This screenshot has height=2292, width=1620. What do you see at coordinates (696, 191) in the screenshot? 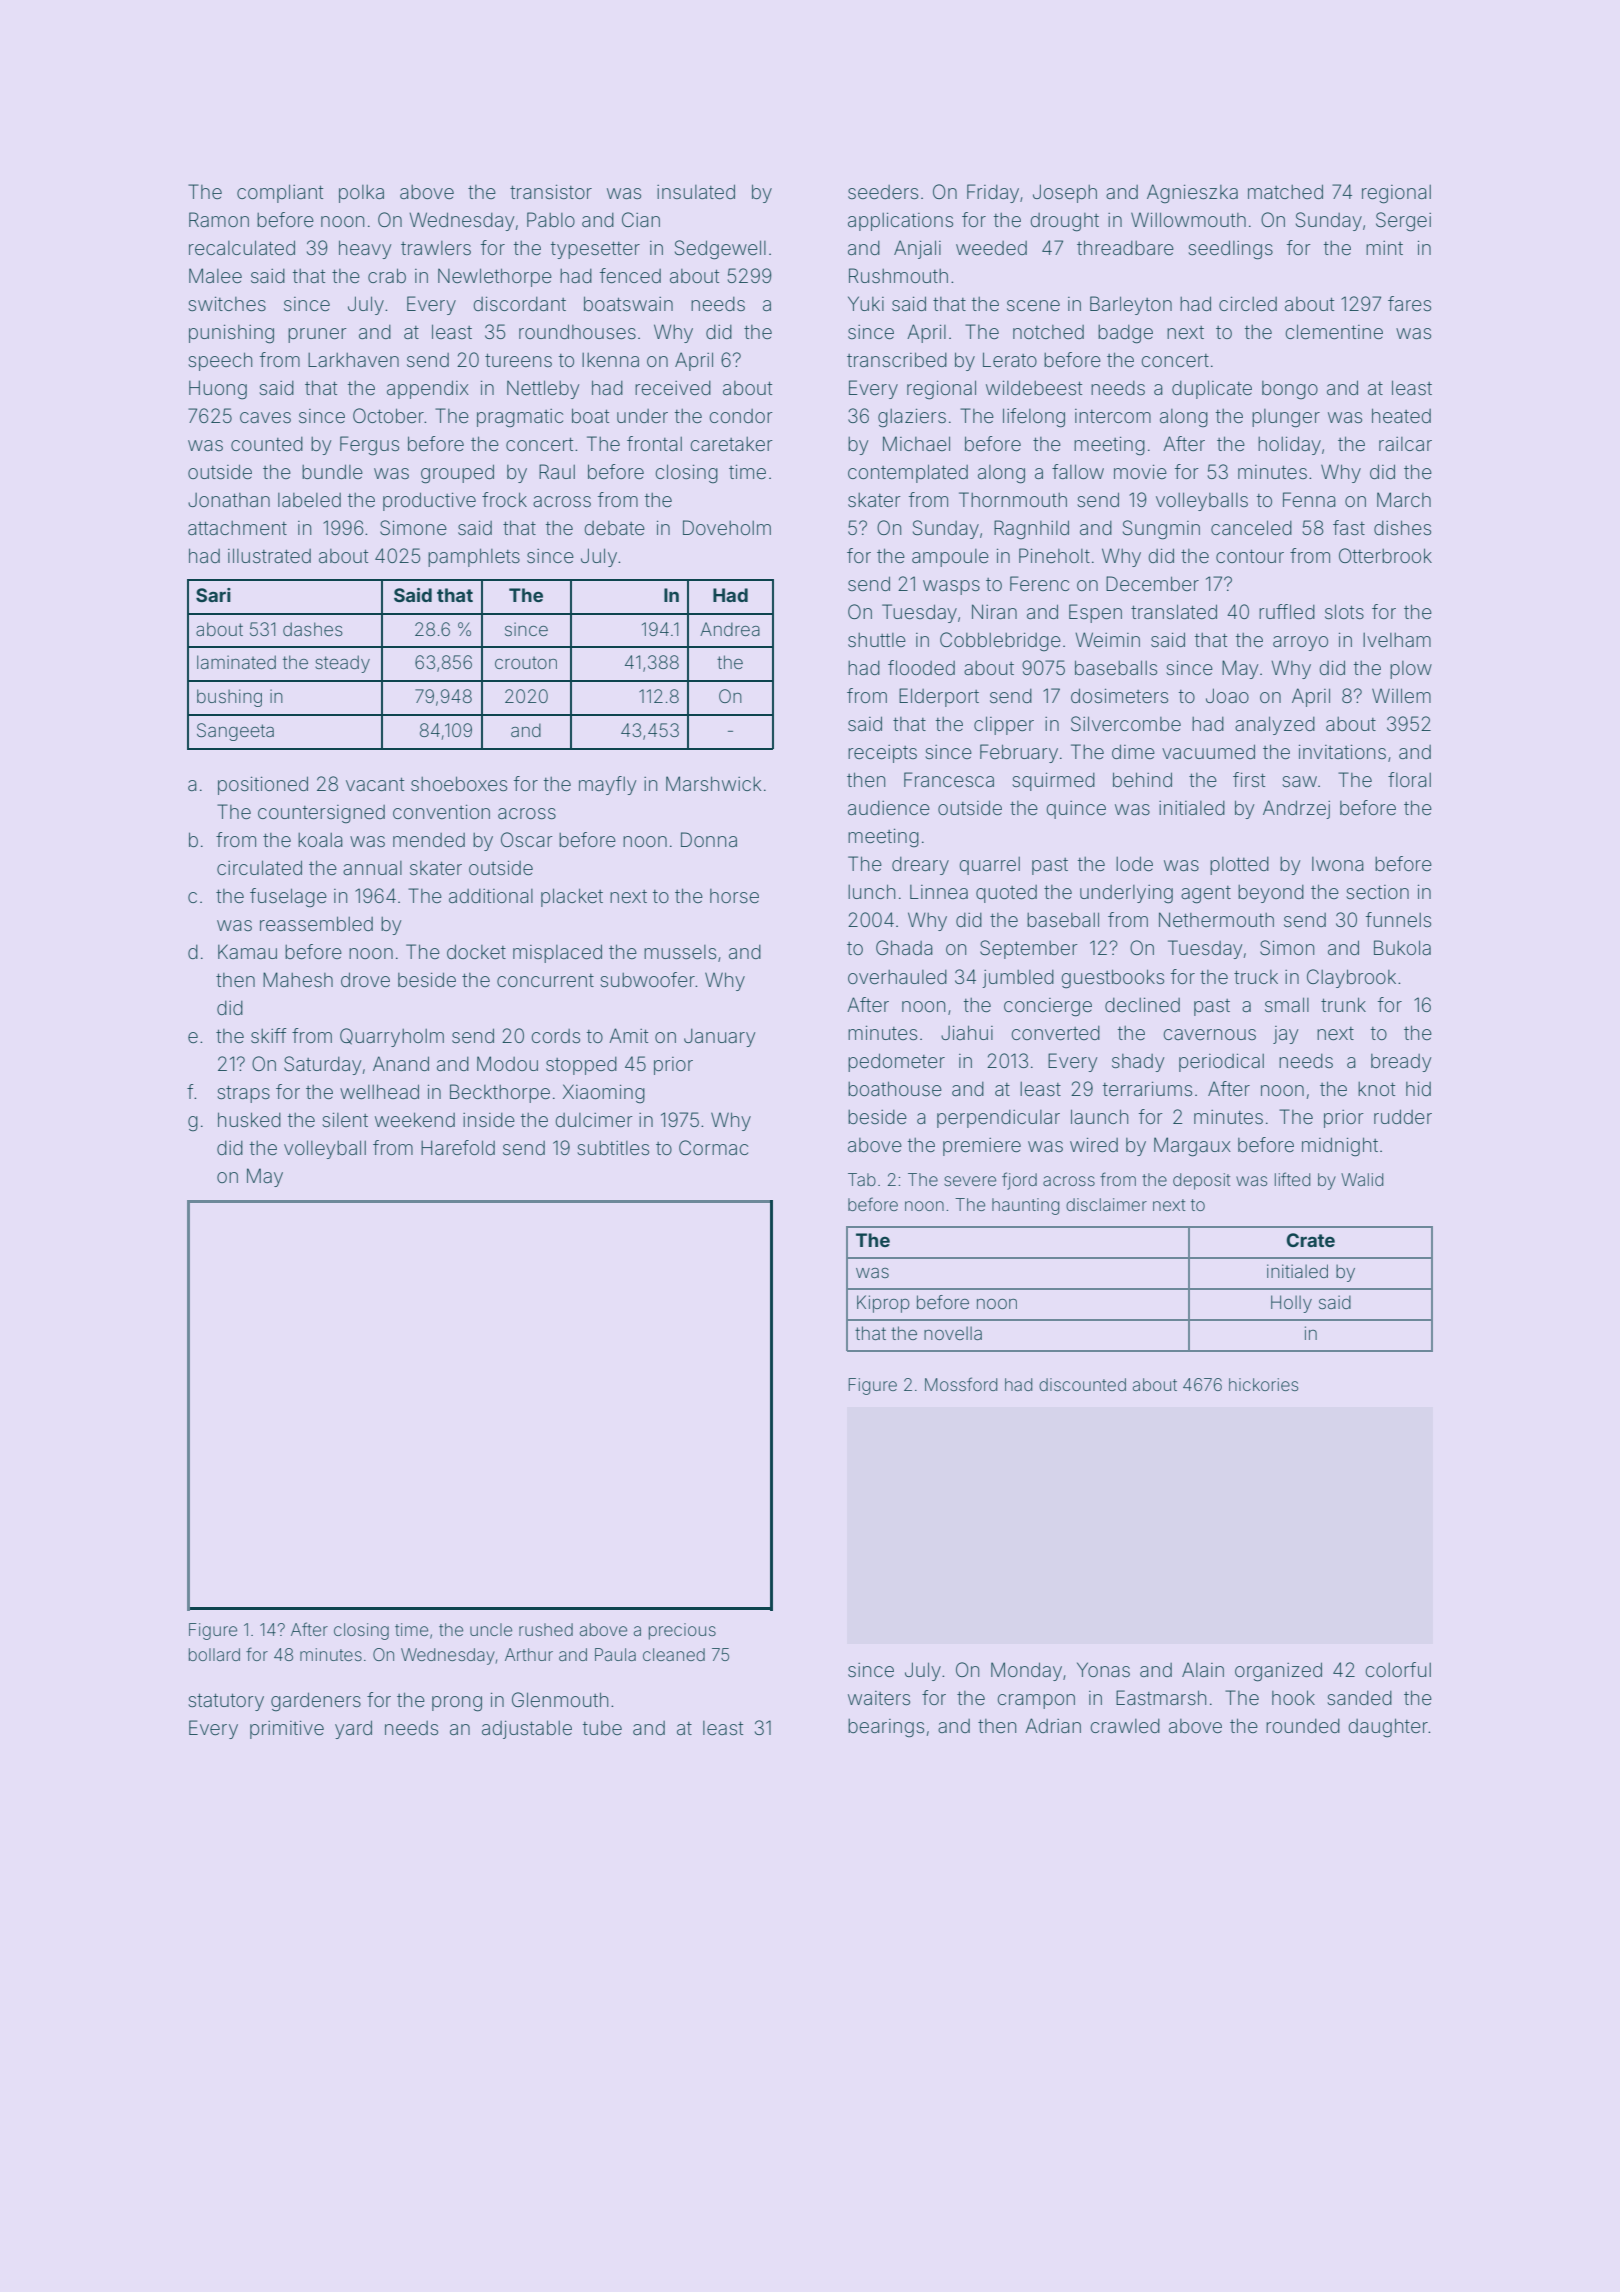
I see `insulated` at bounding box center [696, 191].
